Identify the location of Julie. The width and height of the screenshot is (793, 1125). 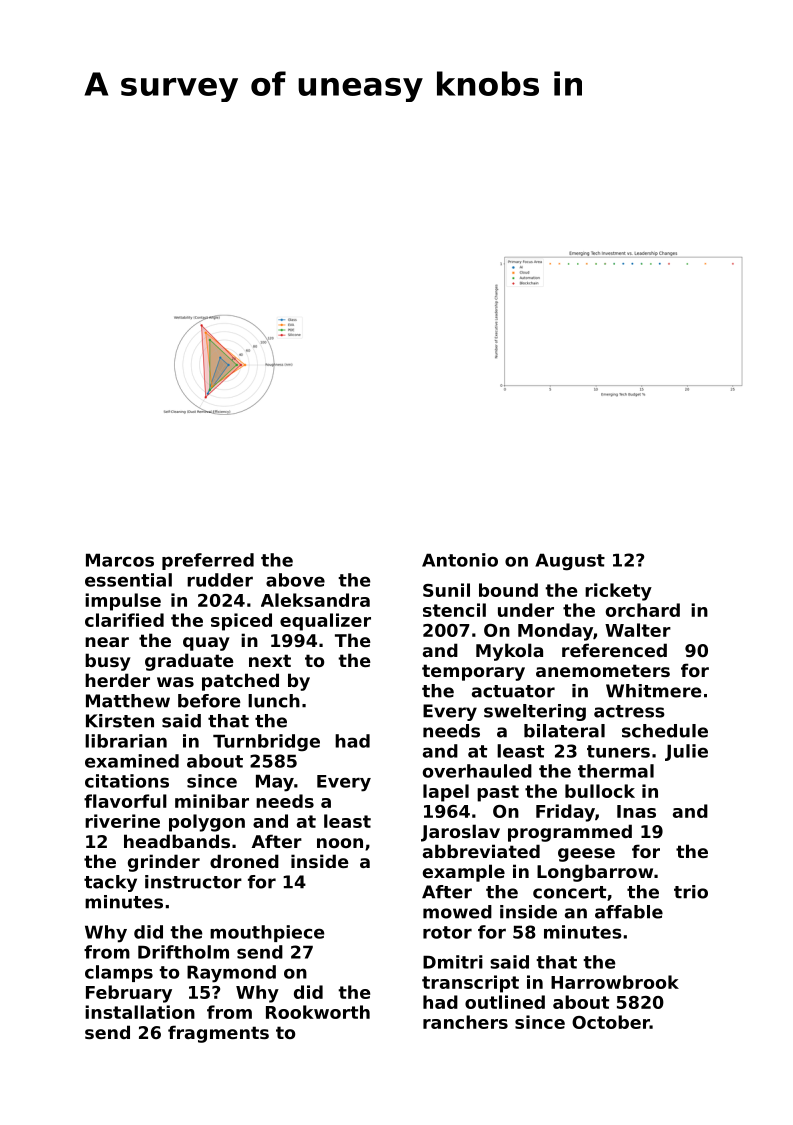
(686, 752).
